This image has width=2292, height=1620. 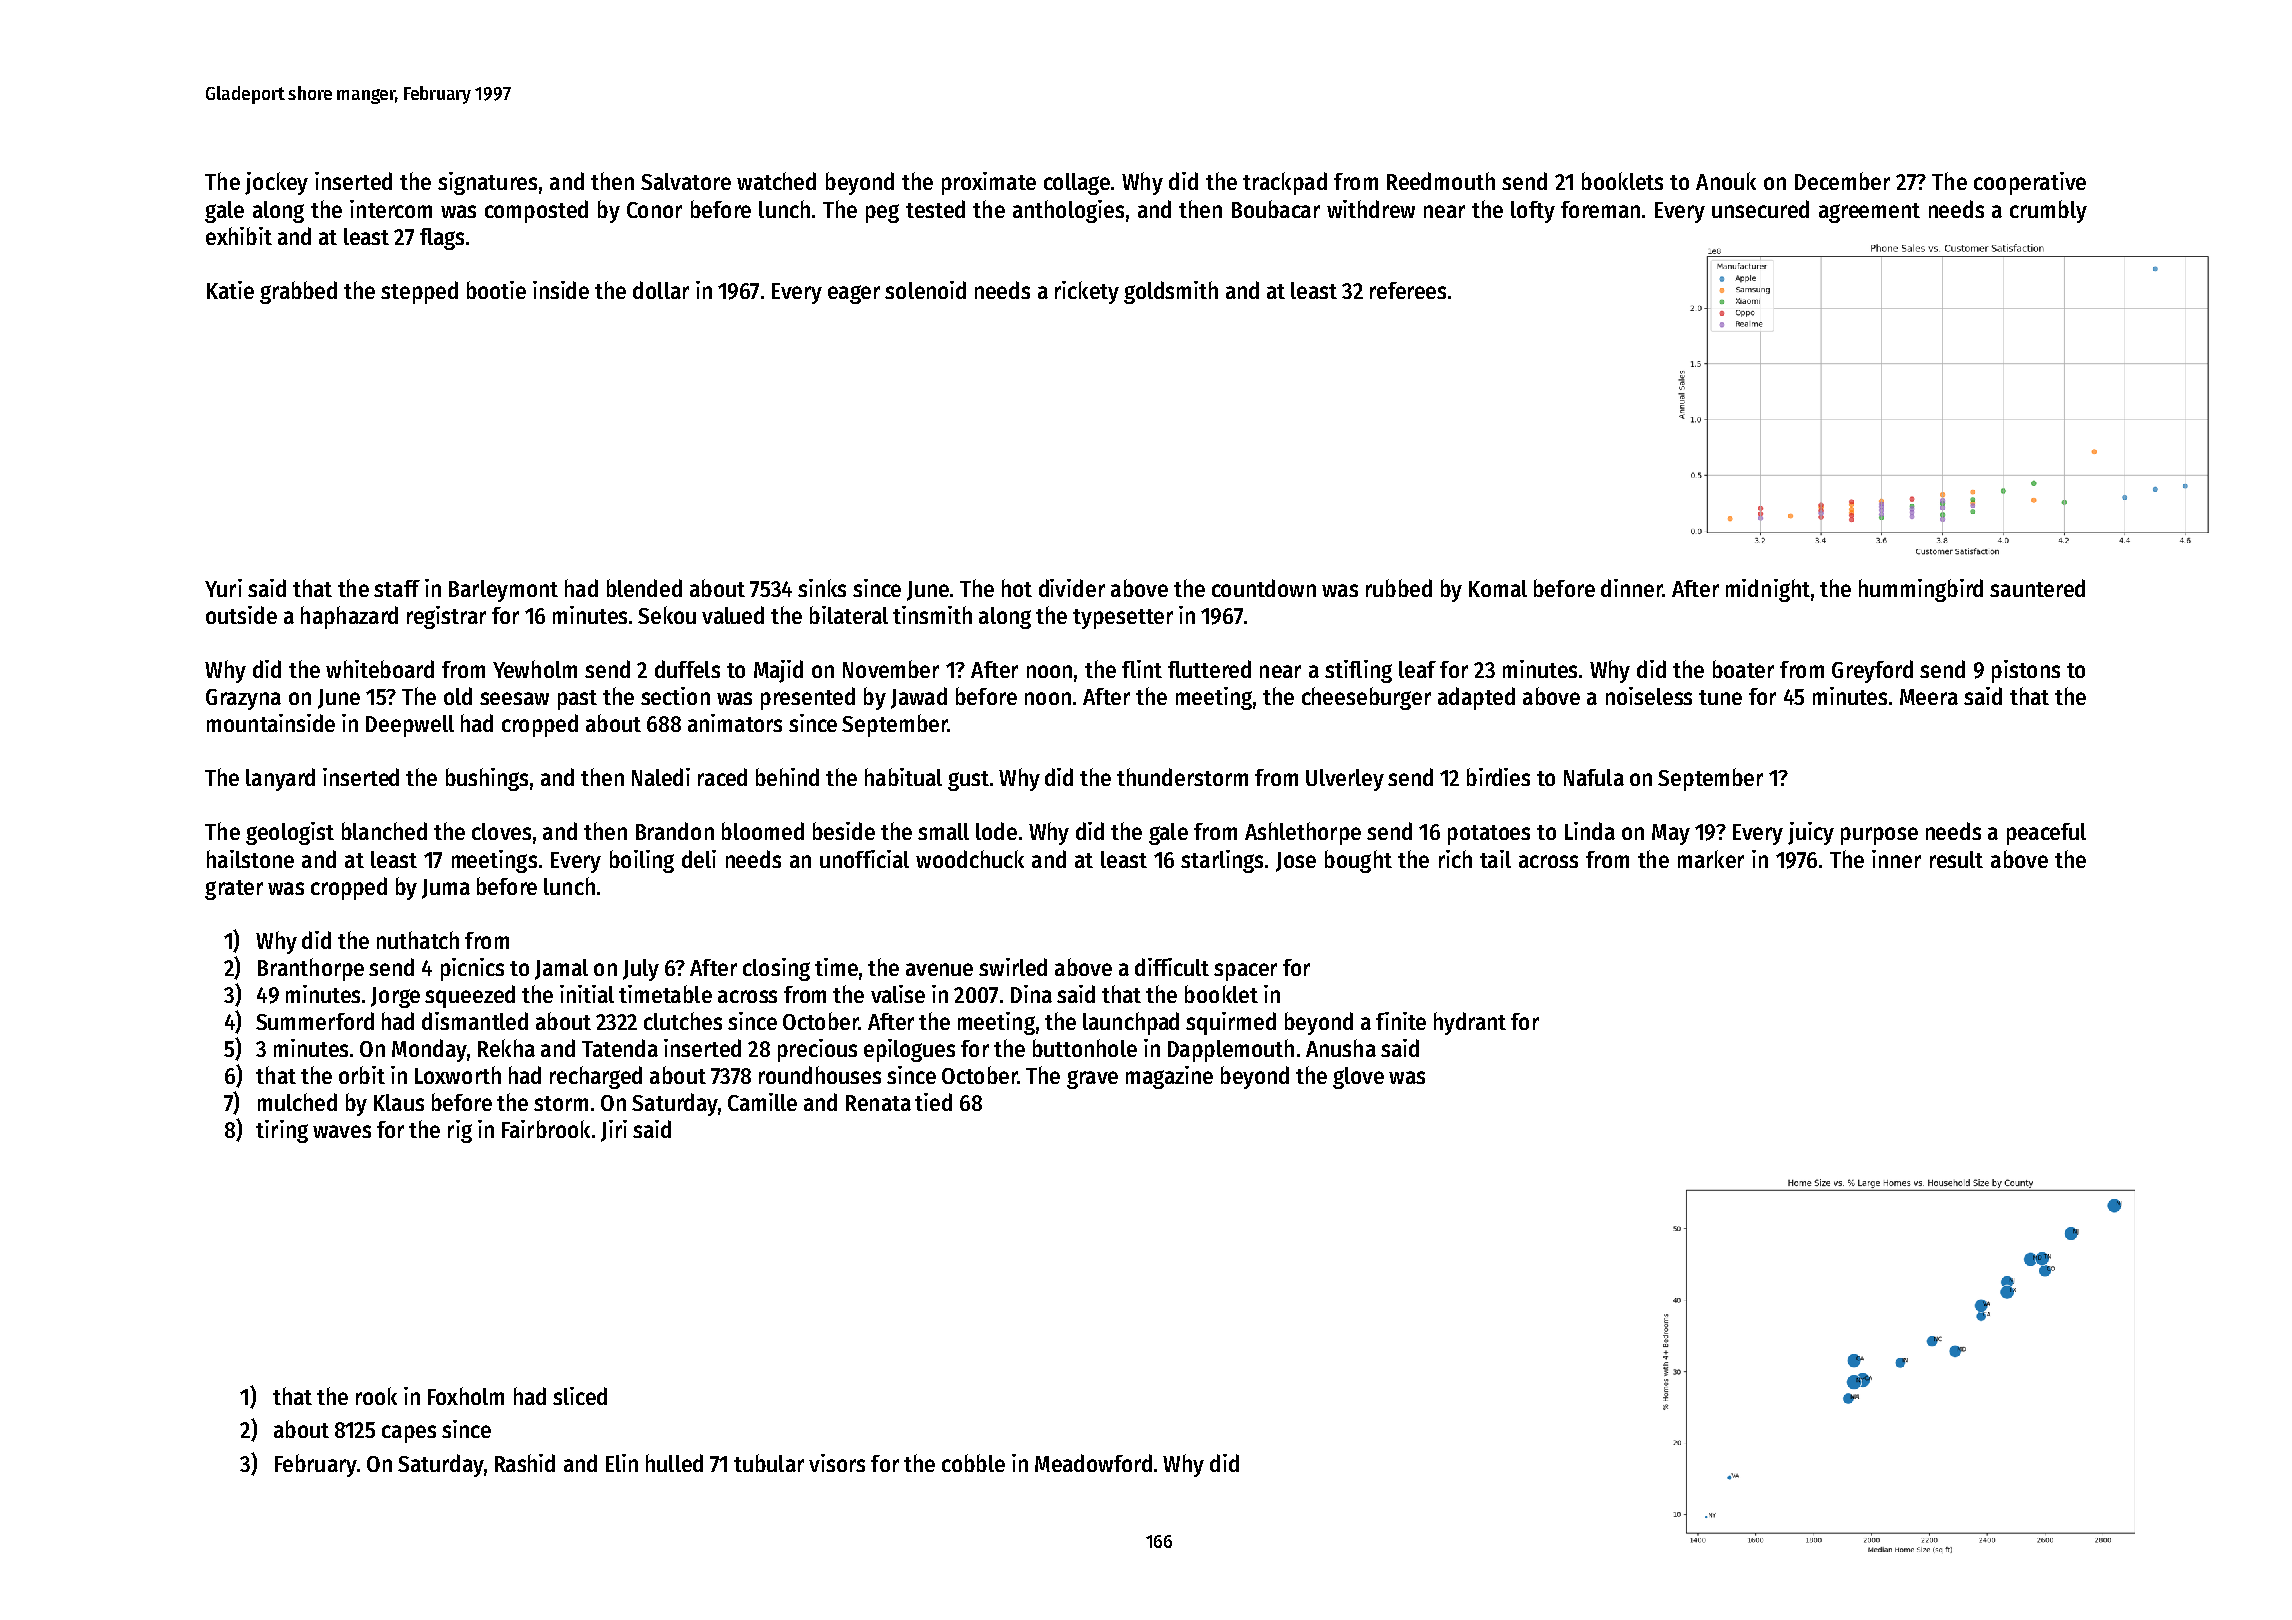 What do you see at coordinates (580, 1396) in the image?
I see `sliced` at bounding box center [580, 1396].
